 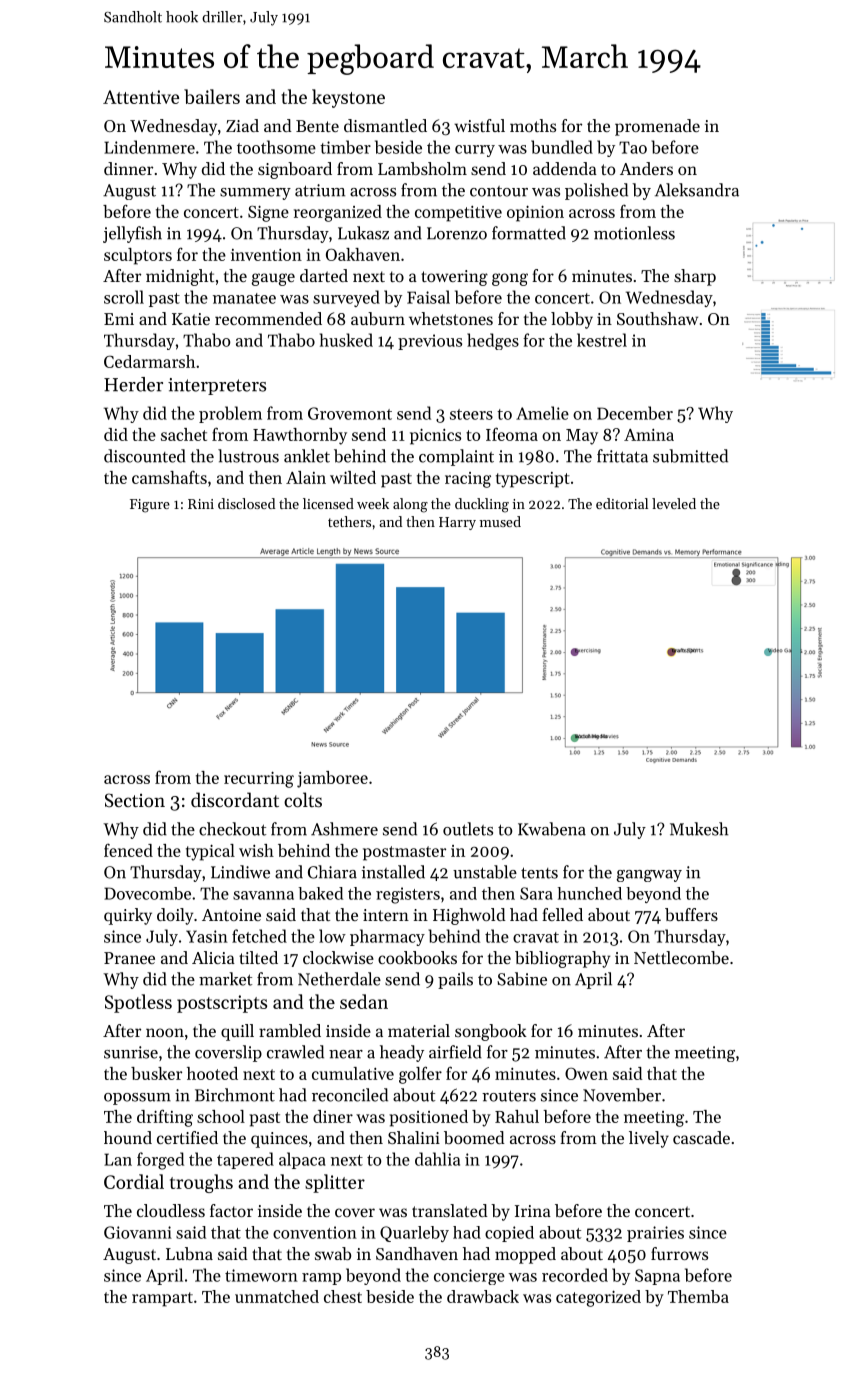 What do you see at coordinates (539, 873) in the document?
I see `tents` at bounding box center [539, 873].
